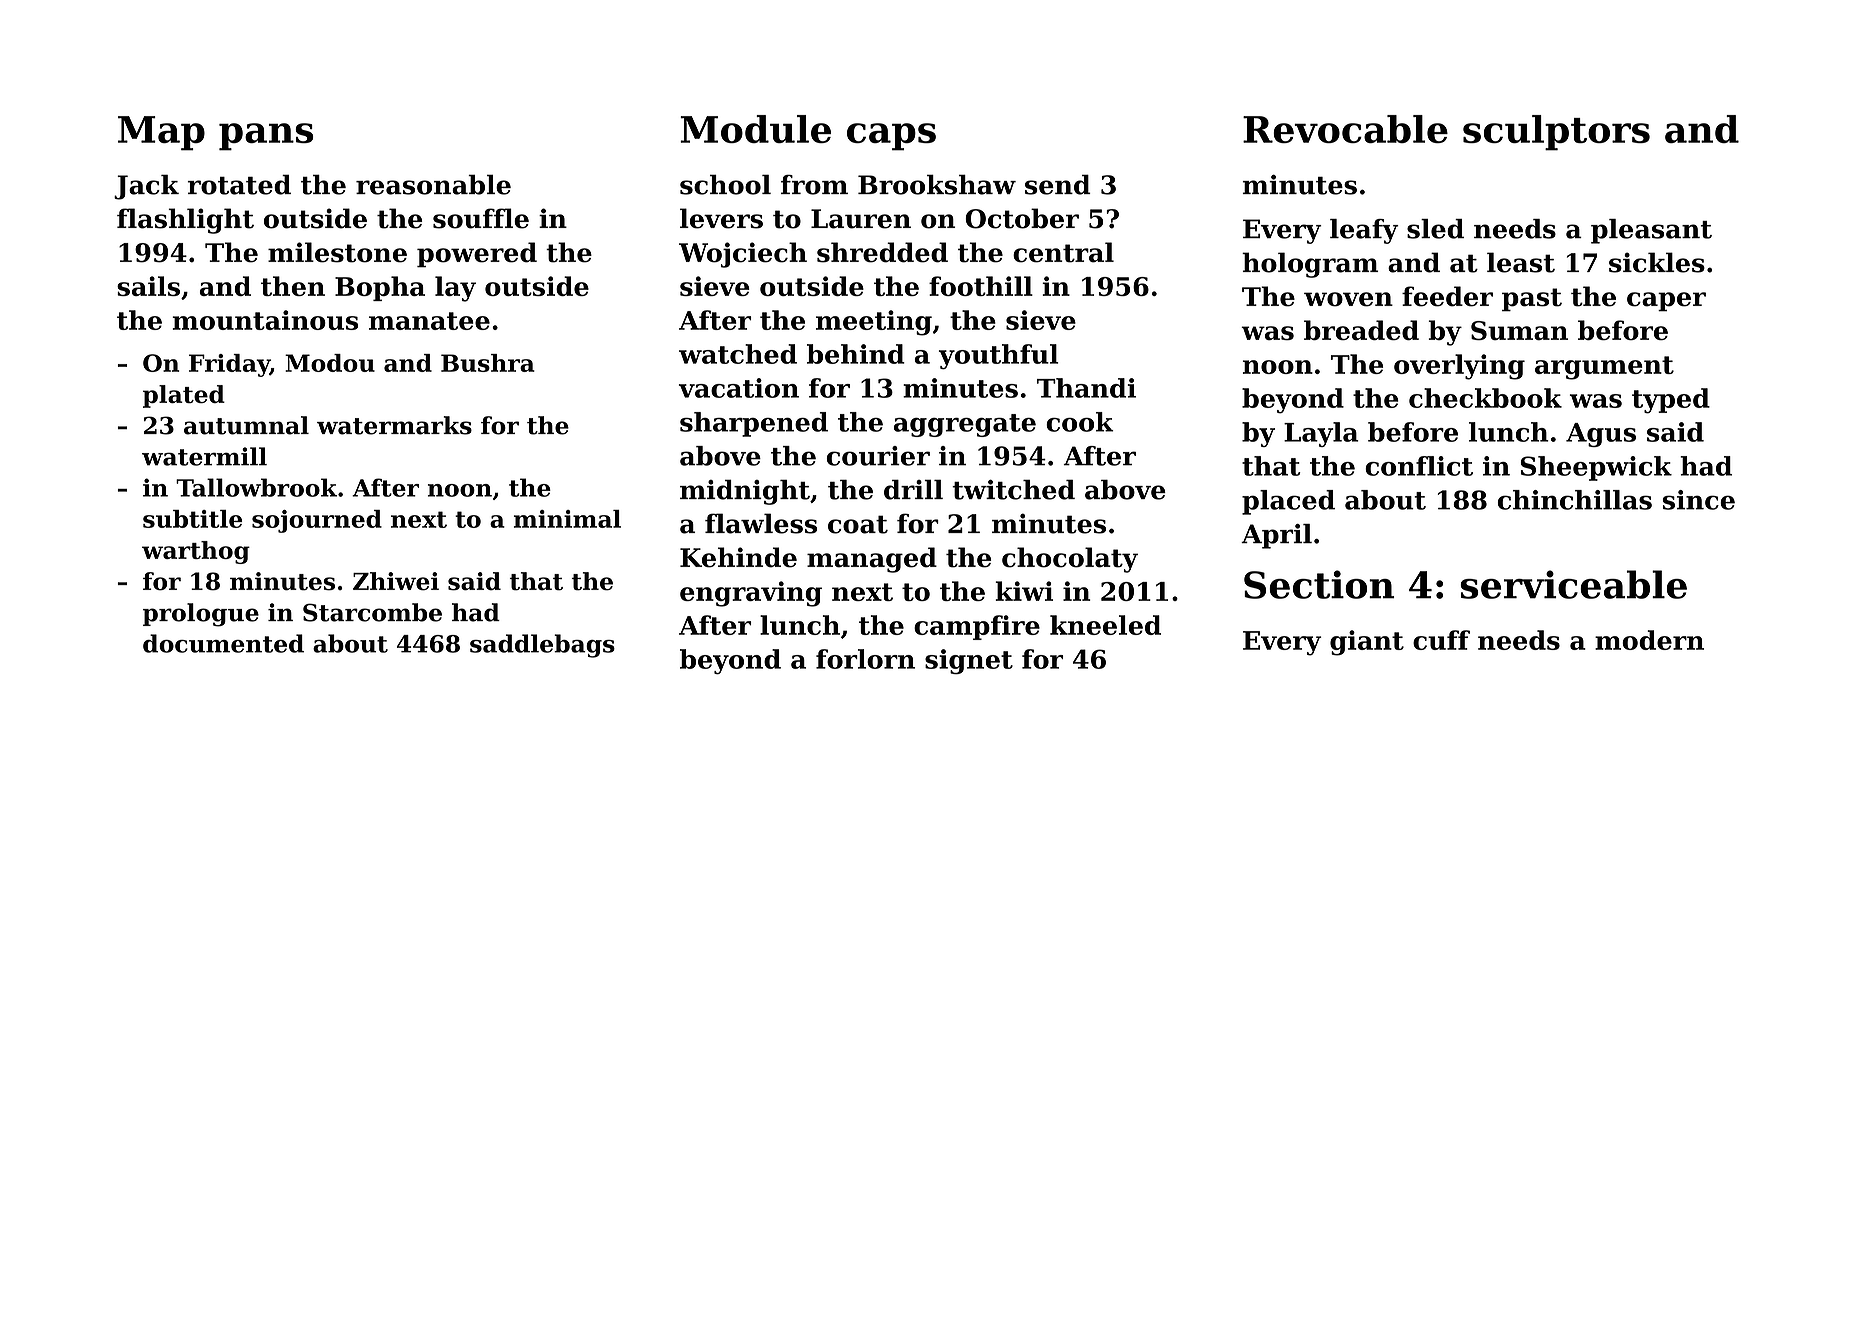 The image size is (1866, 1319). What do you see at coordinates (858, 524) in the page?
I see `coat` at bounding box center [858, 524].
